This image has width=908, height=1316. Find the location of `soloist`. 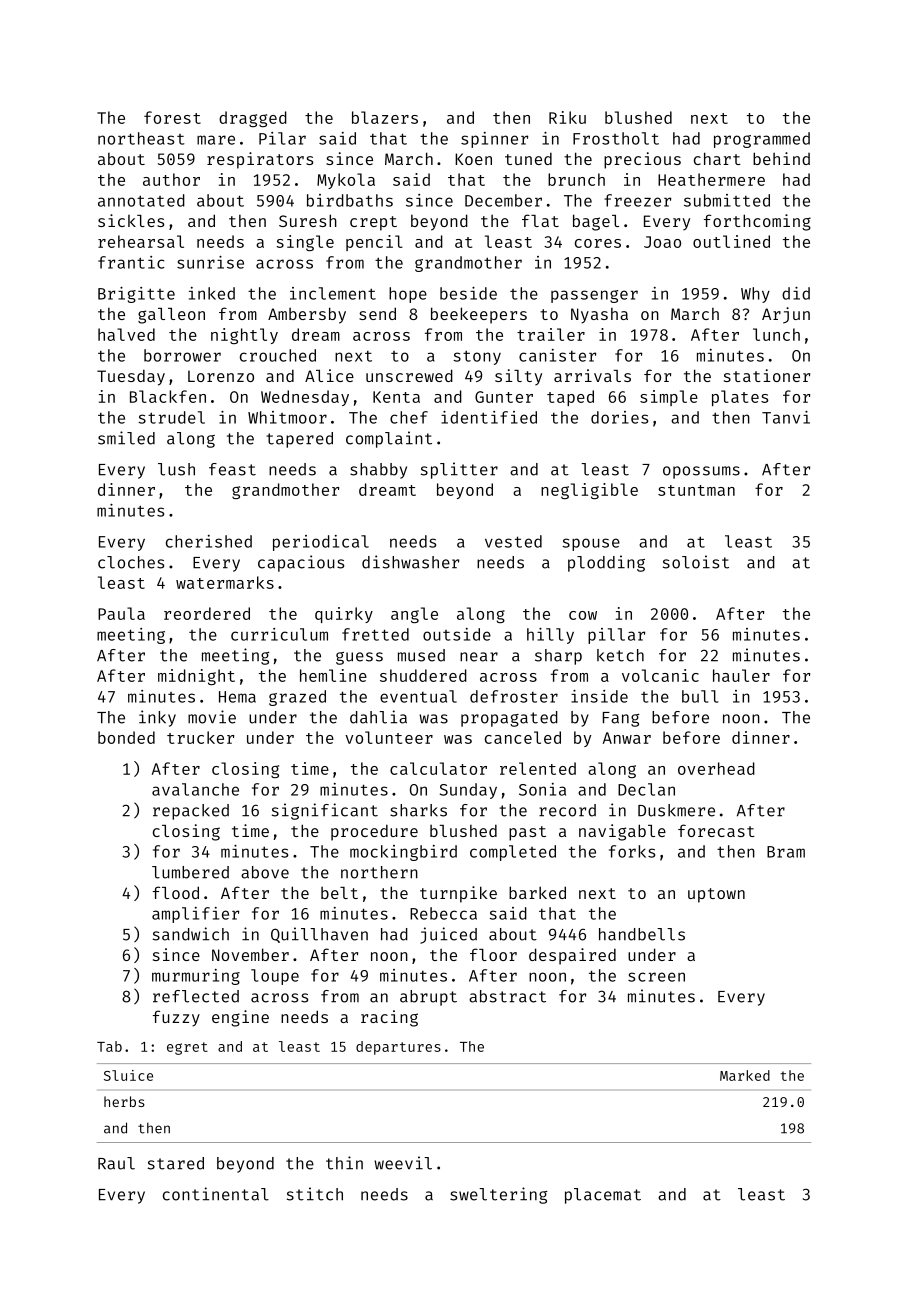

soloist is located at coordinates (696, 562).
